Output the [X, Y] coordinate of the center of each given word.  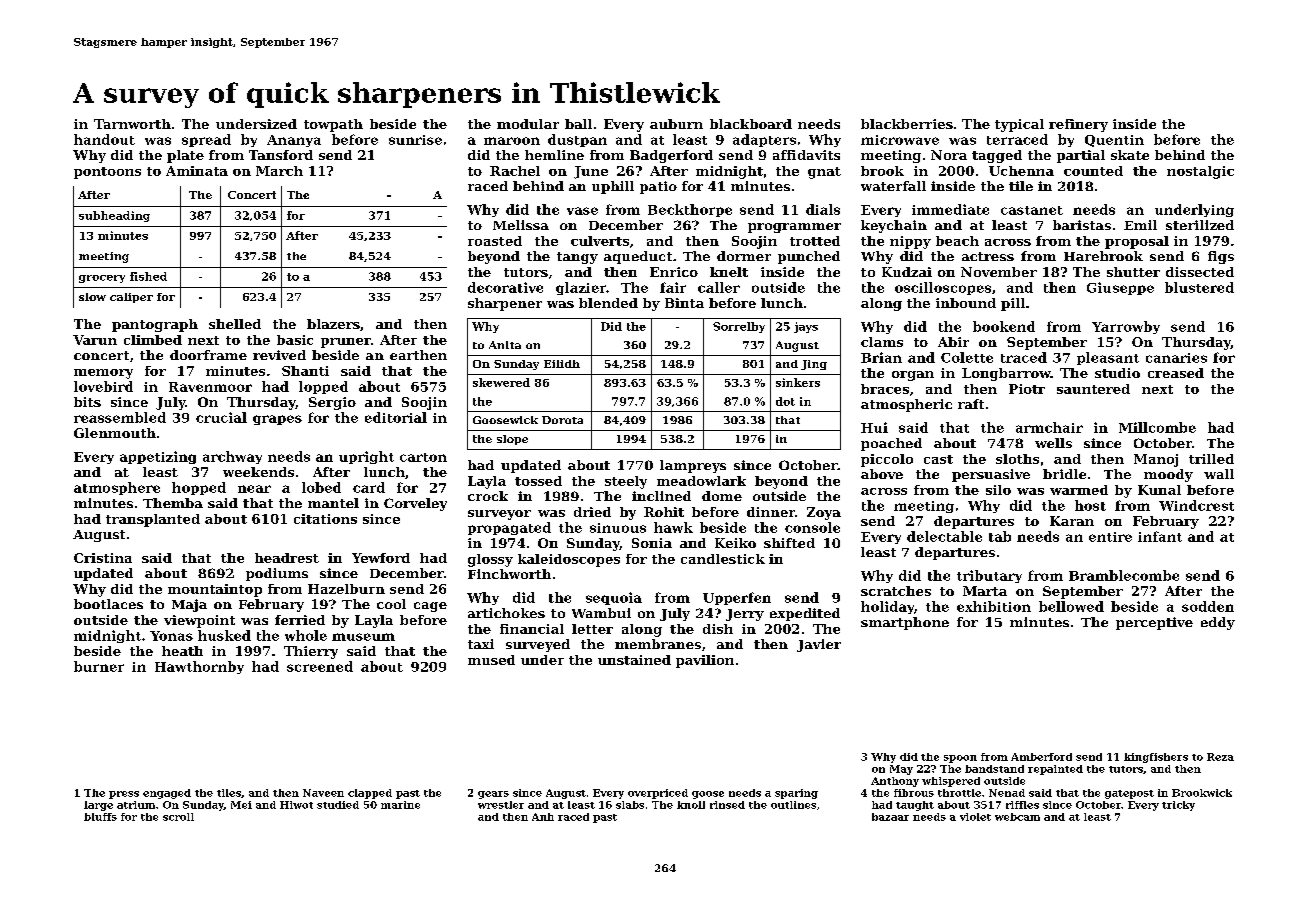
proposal [1137, 242]
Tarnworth [132, 124]
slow [92, 297]
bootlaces [108, 604]
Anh [543, 817]
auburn [676, 124]
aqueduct [638, 257]
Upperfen [737, 598]
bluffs [100, 817]
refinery [1078, 125]
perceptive [1154, 623]
